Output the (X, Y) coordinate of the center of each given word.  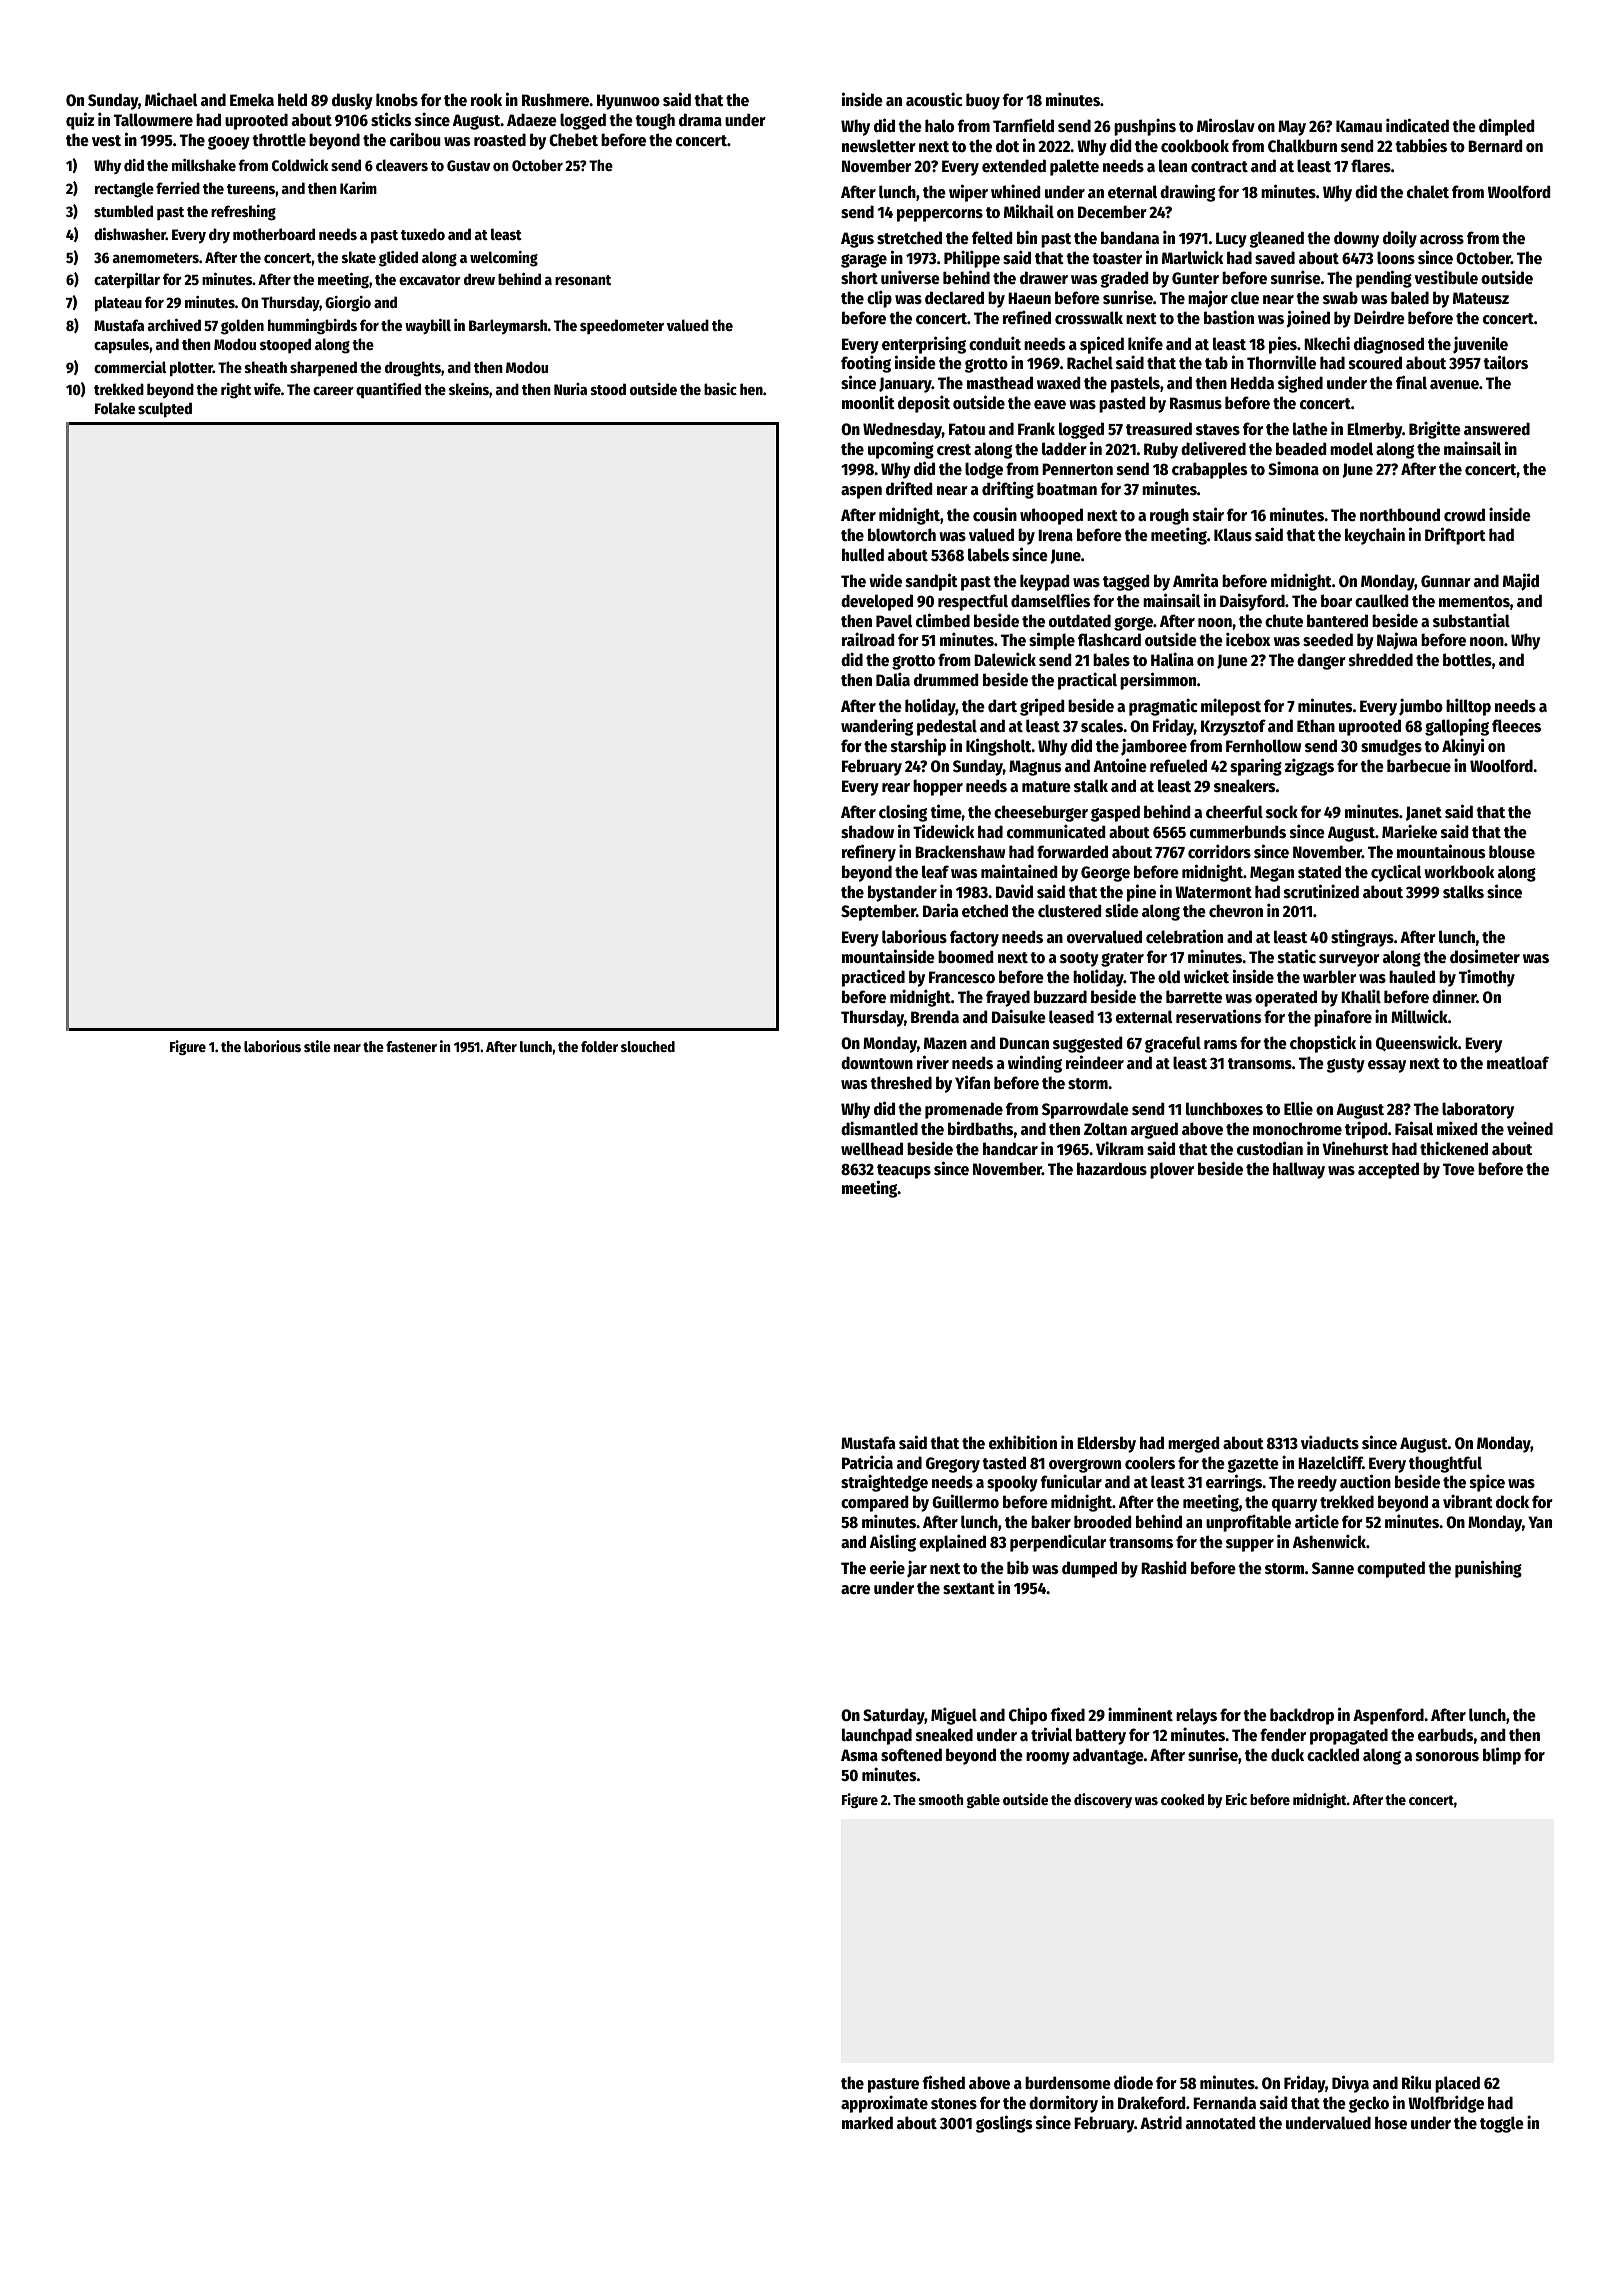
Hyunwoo (628, 102)
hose (1391, 2123)
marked (867, 2123)
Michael (171, 99)
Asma (859, 1755)
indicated (1417, 125)
